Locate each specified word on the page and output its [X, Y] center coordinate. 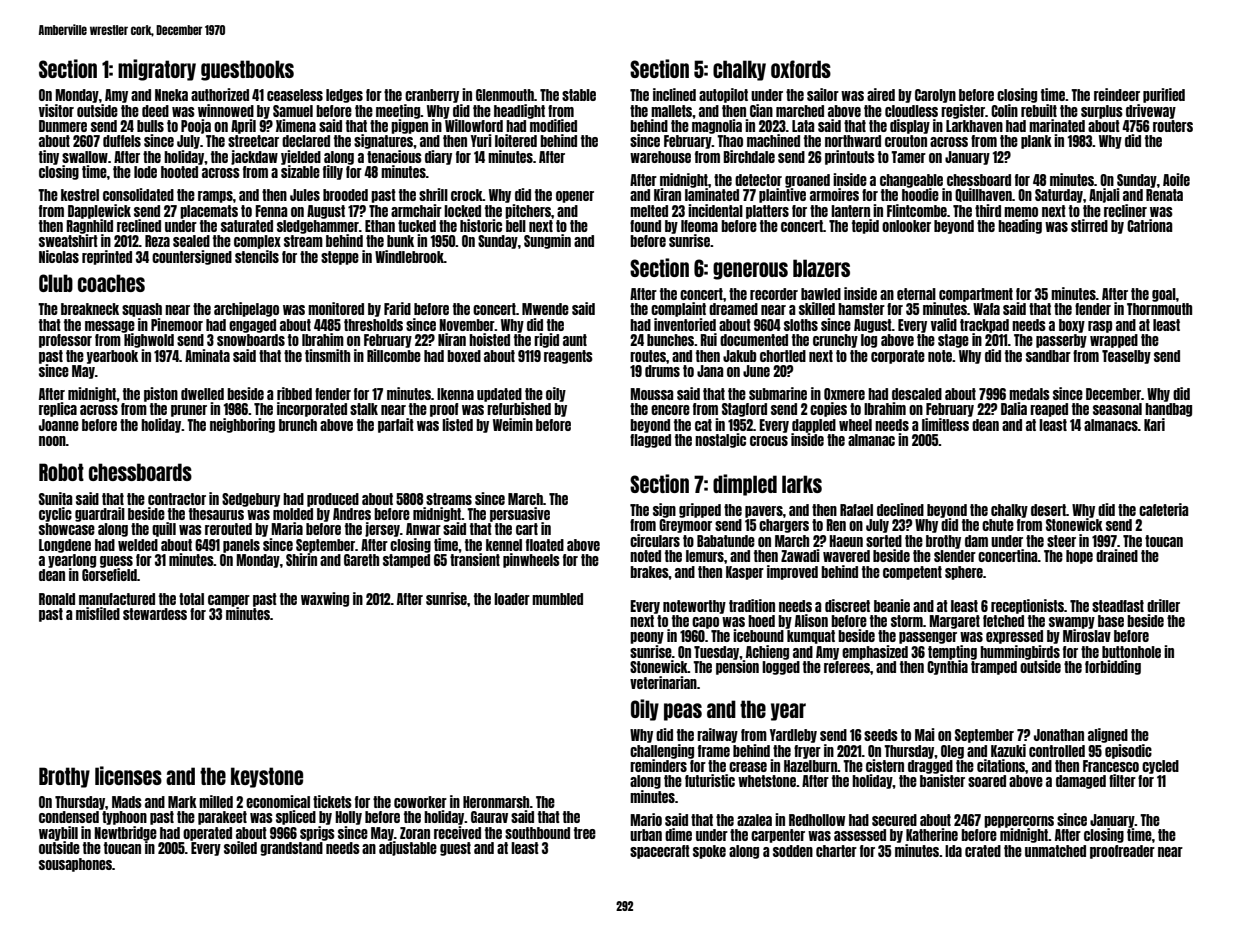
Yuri [481, 140]
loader [512, 599]
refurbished [519, 408]
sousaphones [75, 865]
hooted [179, 172]
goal [1164, 295]
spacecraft [660, 852]
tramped [994, 668]
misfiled [98, 613]
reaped [1049, 410]
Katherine [932, 834]
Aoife [1176, 179]
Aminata [207, 355]
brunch [298, 425]
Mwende [545, 309]
